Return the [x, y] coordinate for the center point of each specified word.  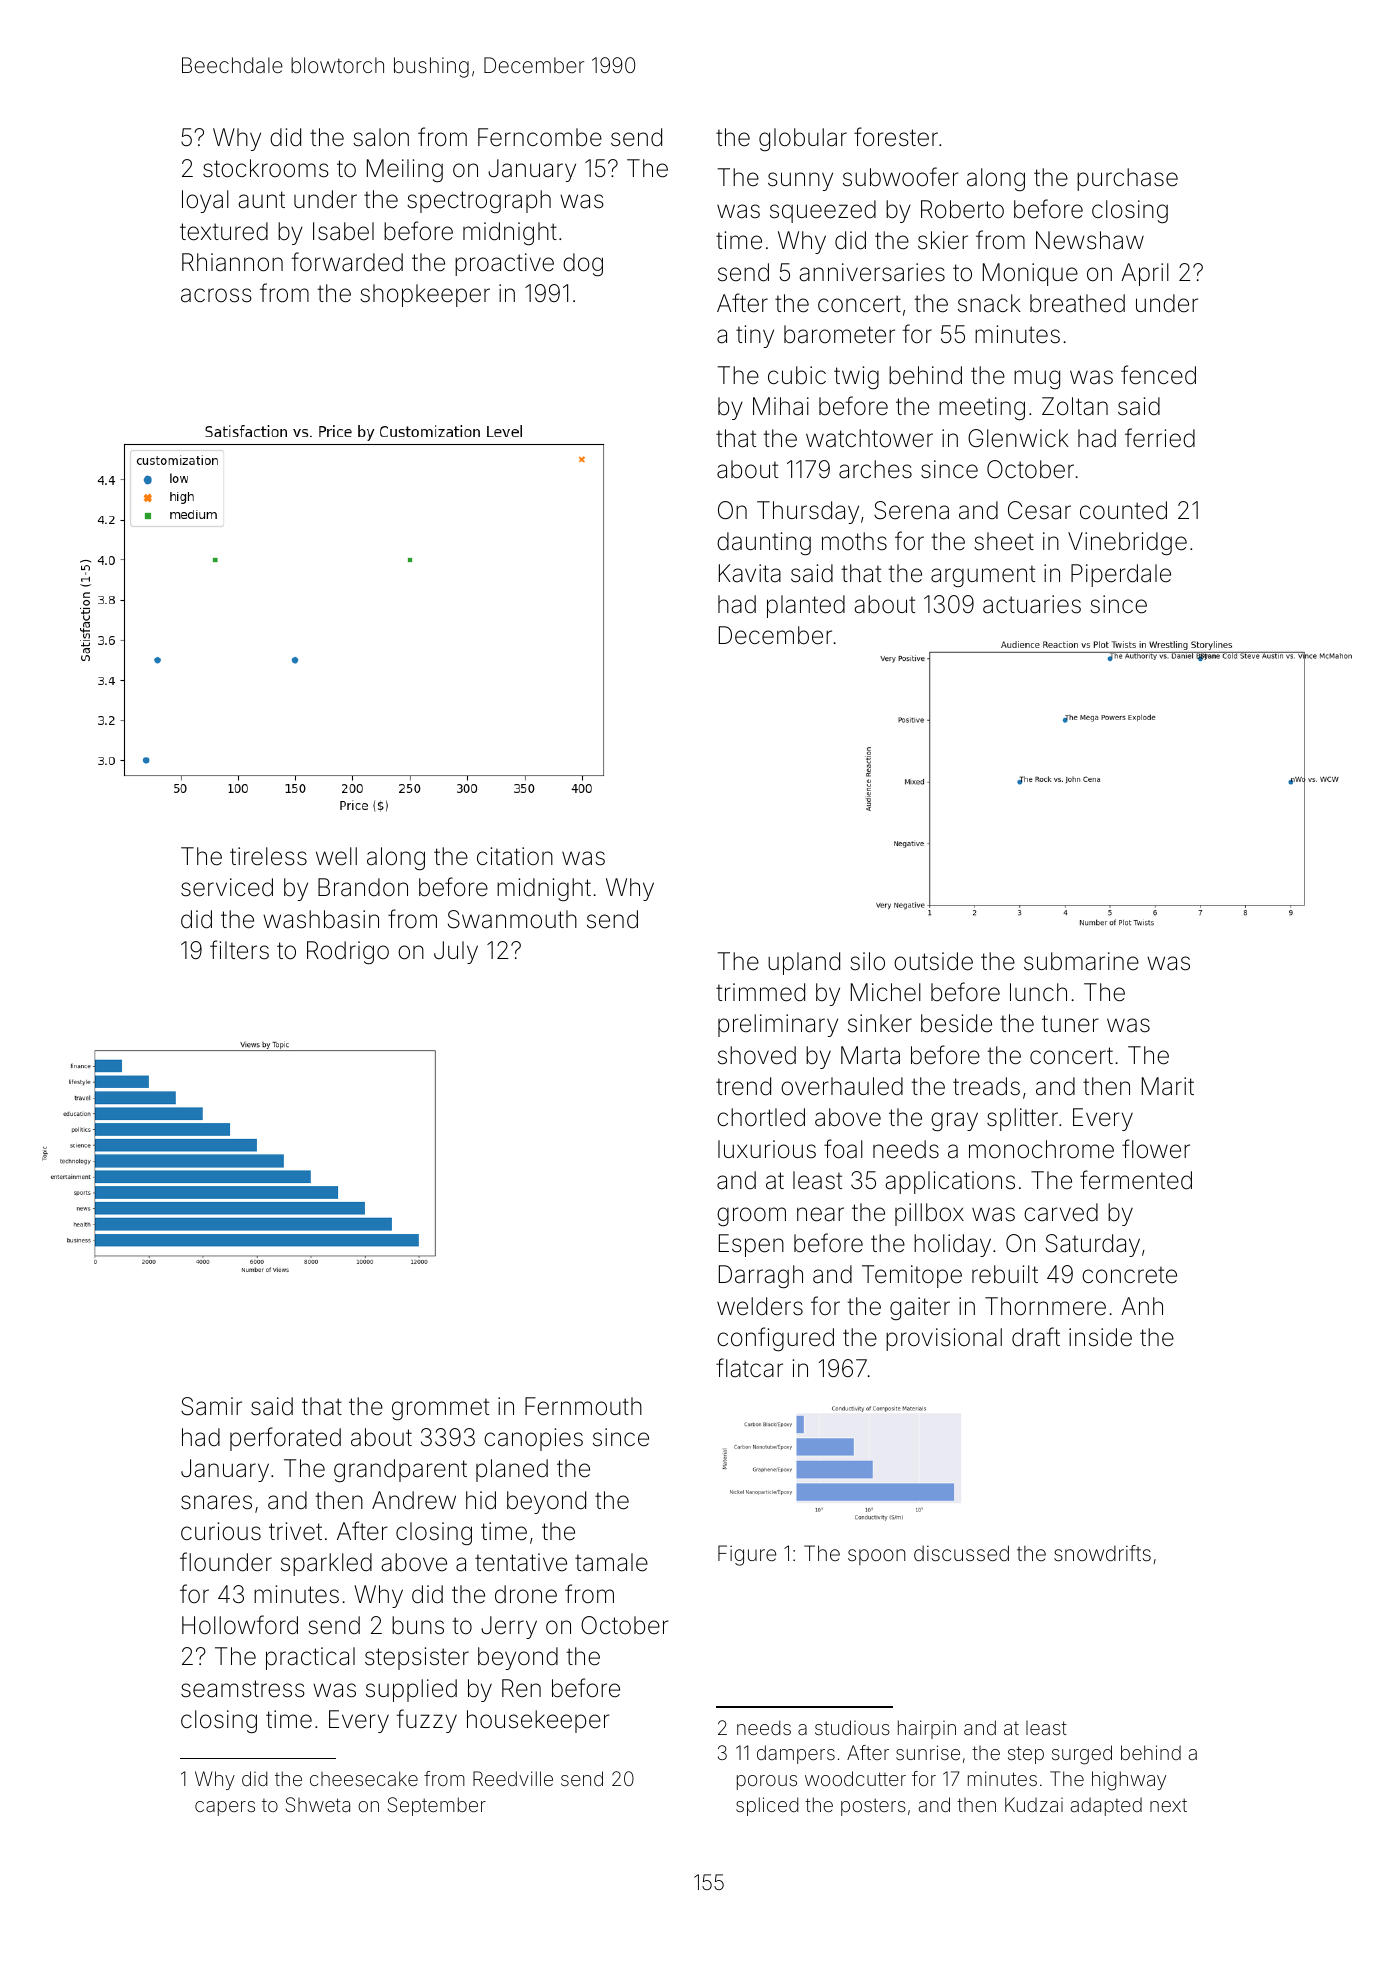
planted [806, 606]
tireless [268, 856]
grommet [440, 1409]
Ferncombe [540, 137]
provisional [944, 1339]
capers [225, 1808]
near [820, 1214]
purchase [1127, 179]
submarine [1081, 961]
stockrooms [266, 168]
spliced [767, 1806]
